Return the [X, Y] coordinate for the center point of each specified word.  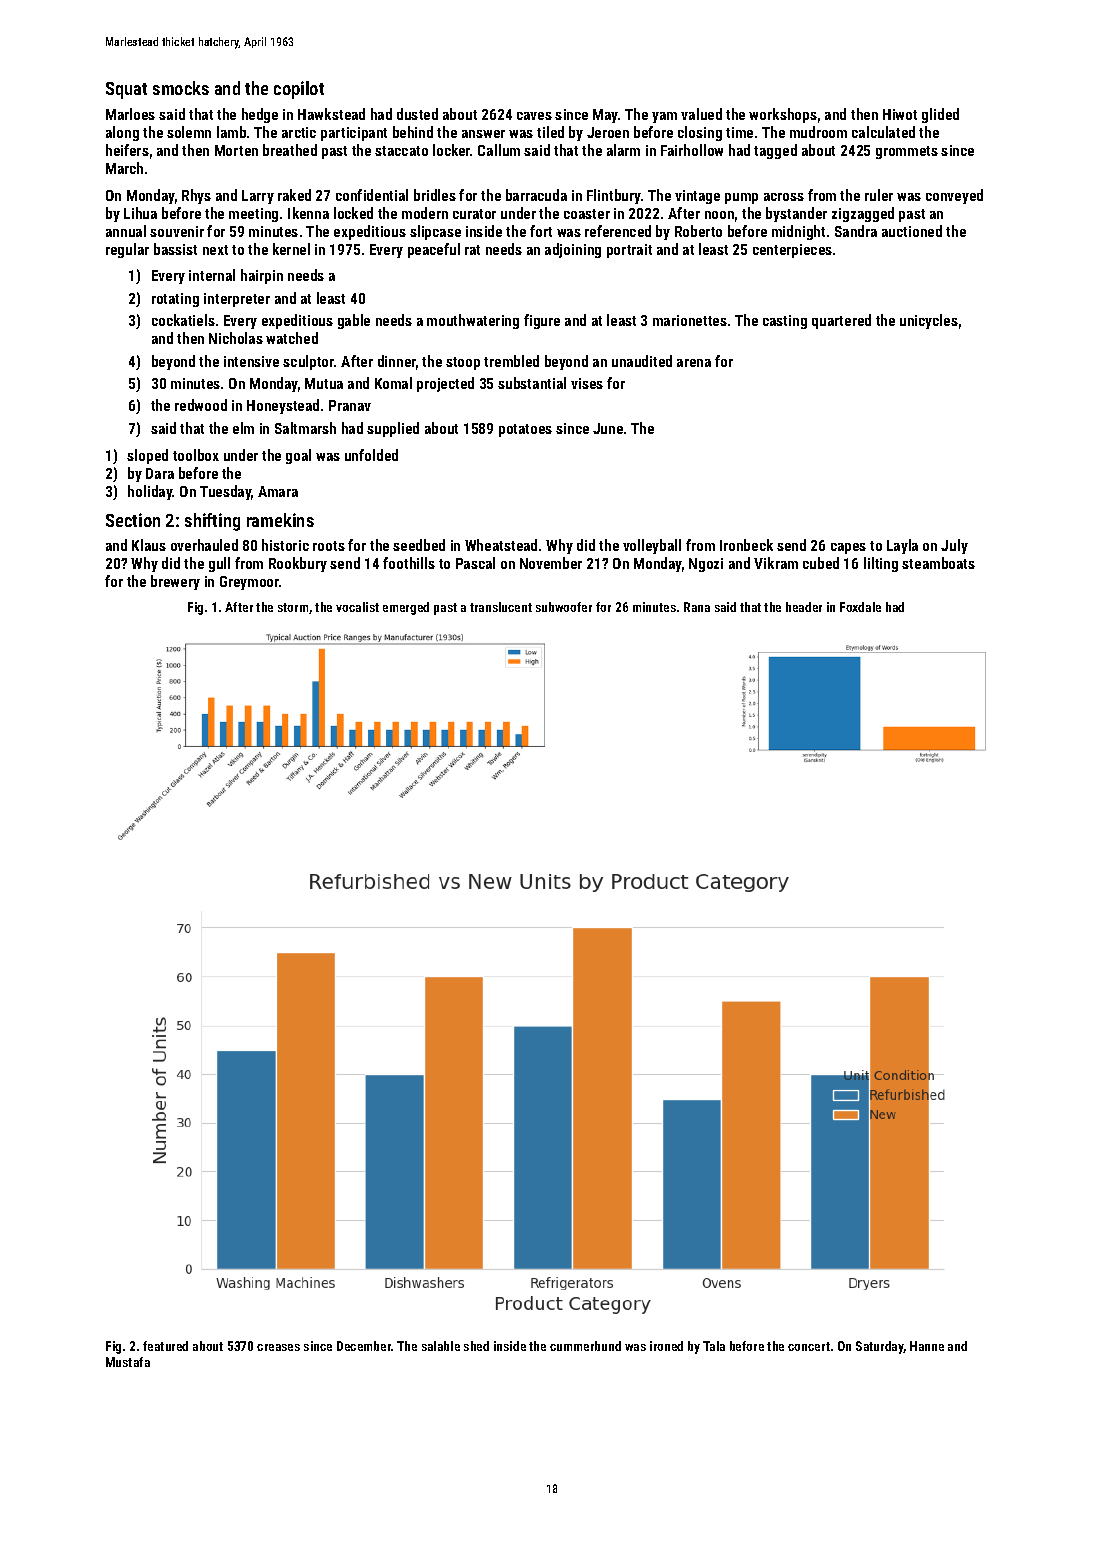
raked [294, 195]
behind [413, 132]
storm [293, 607]
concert [809, 1346]
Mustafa [128, 1362]
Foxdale [860, 607]
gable [354, 321]
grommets [907, 152]
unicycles [929, 321]
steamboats [938, 563]
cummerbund [585, 1346]
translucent [501, 607]
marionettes [690, 320]
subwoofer [564, 607]
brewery [175, 582]
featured [165, 1346]
